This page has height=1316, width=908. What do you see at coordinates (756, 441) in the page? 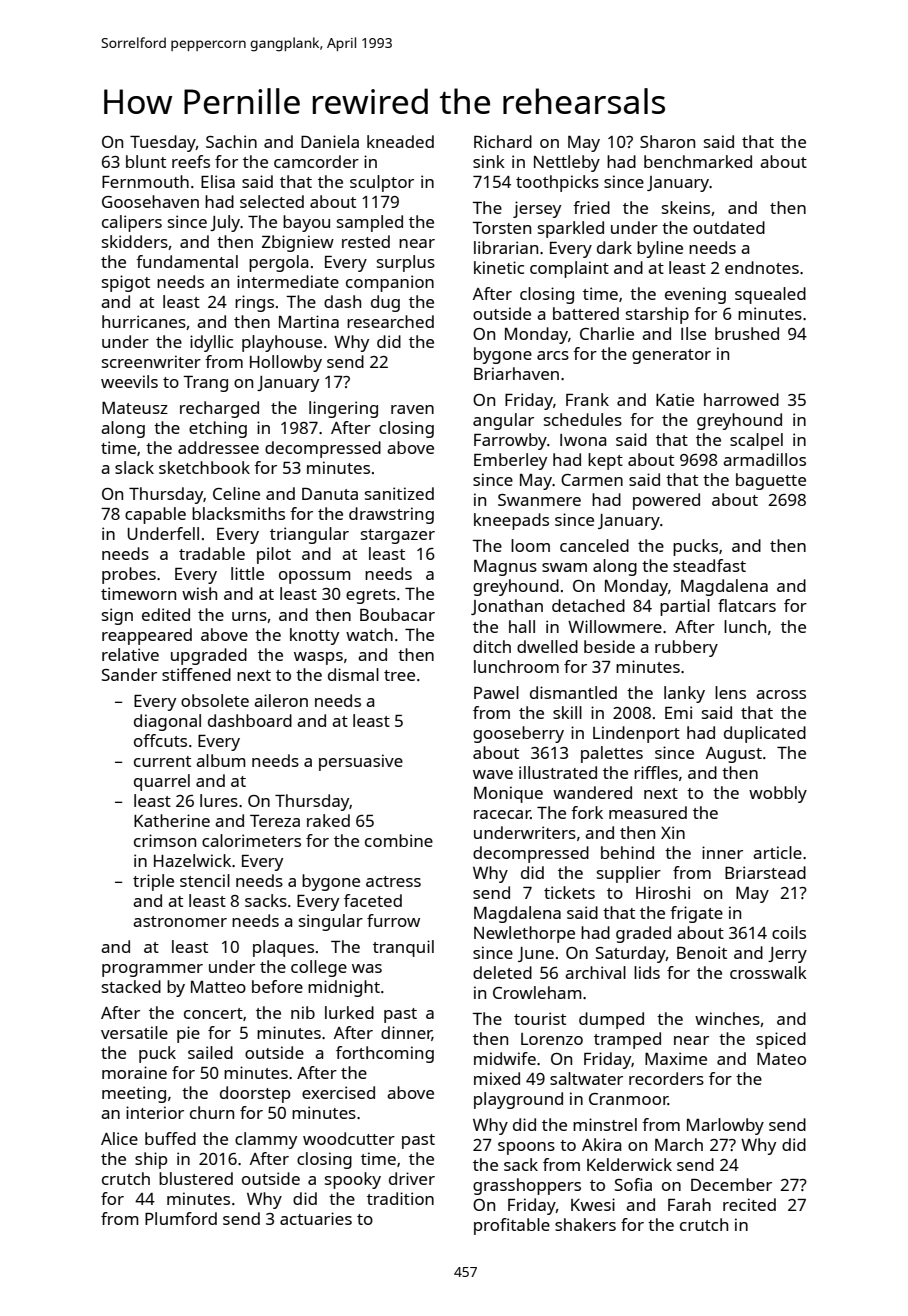
I see `scalpel` at bounding box center [756, 441].
